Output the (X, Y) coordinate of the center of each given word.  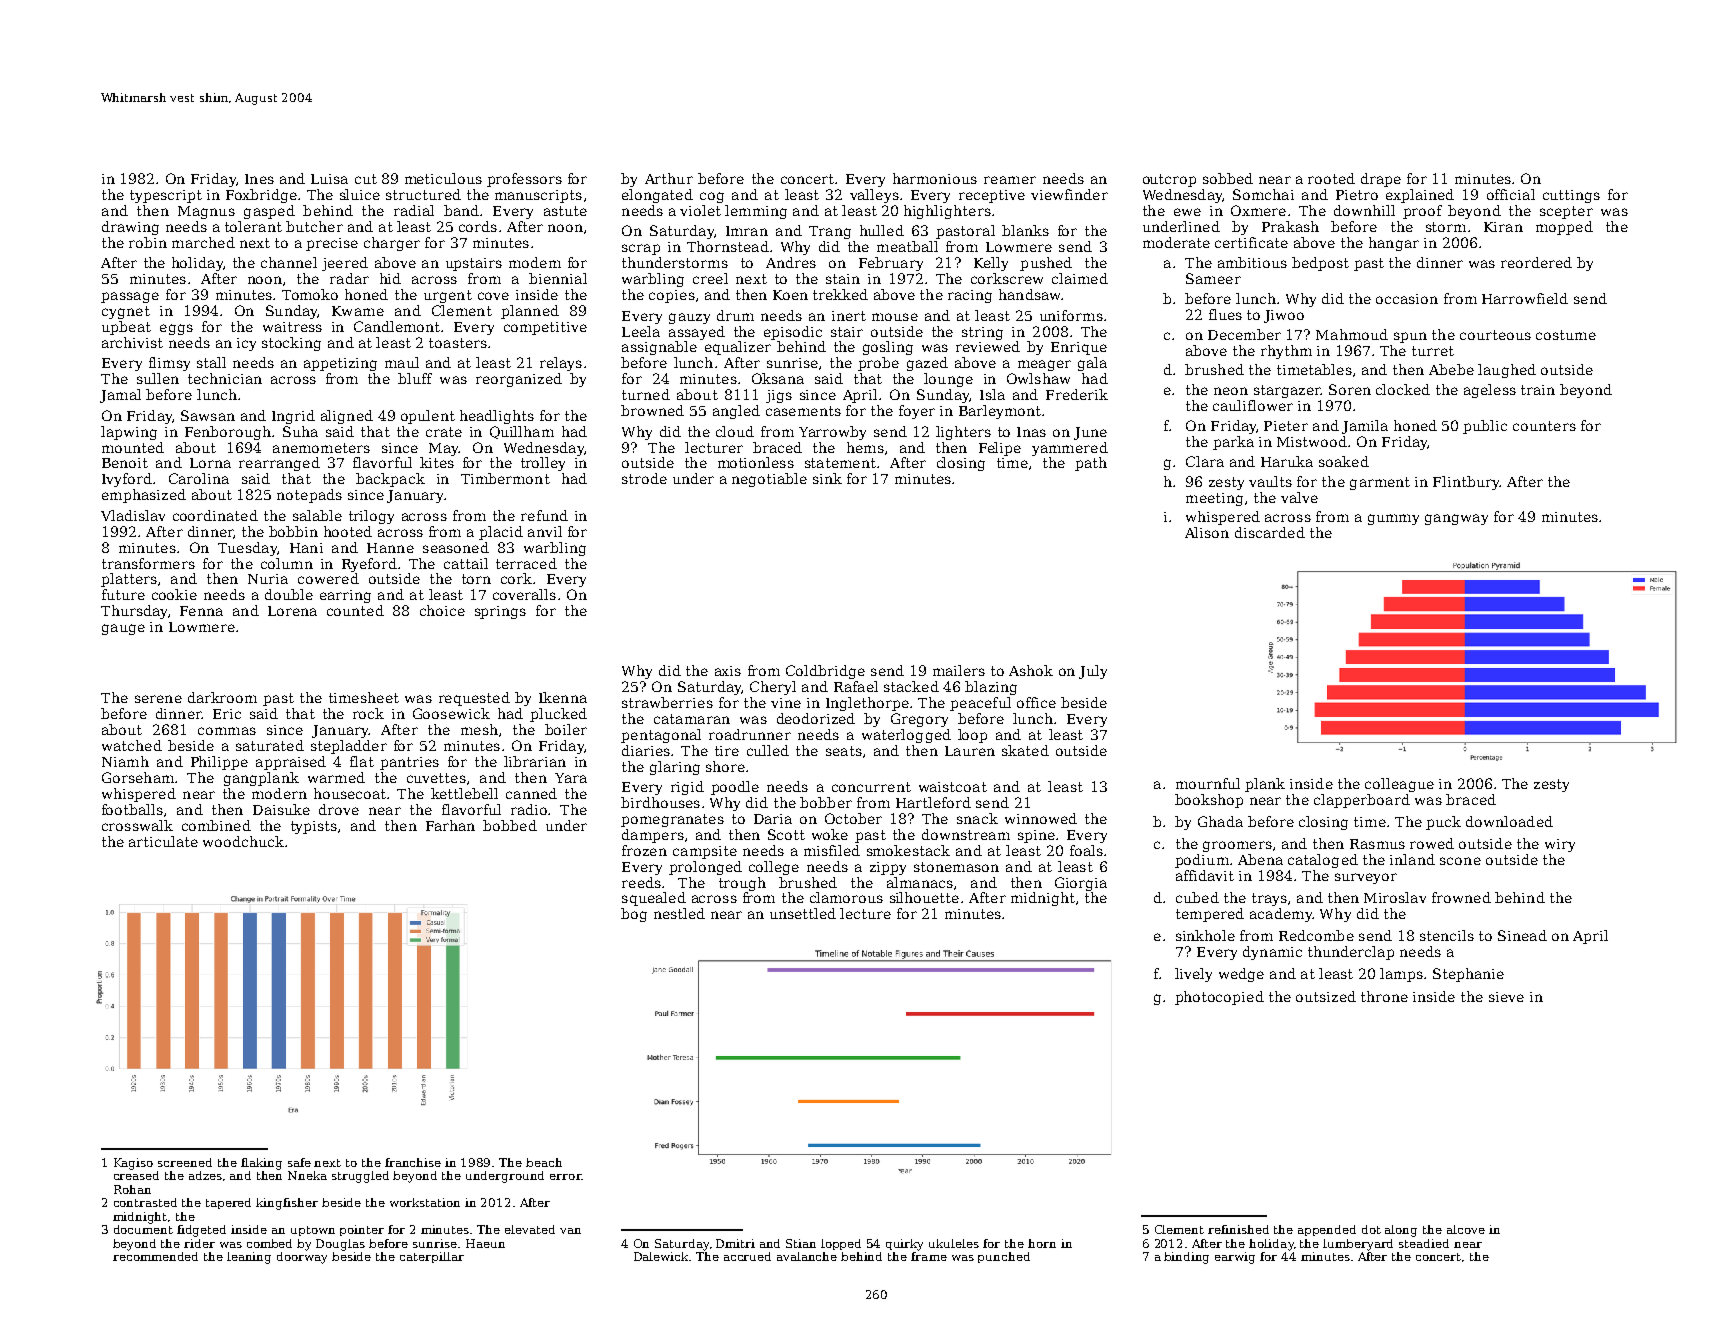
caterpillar (432, 1257)
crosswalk (137, 825)
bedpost (1320, 264)
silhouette (924, 897)
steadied (1424, 1243)
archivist (132, 342)
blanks (1025, 230)
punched (1004, 1257)
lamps (1401, 975)
